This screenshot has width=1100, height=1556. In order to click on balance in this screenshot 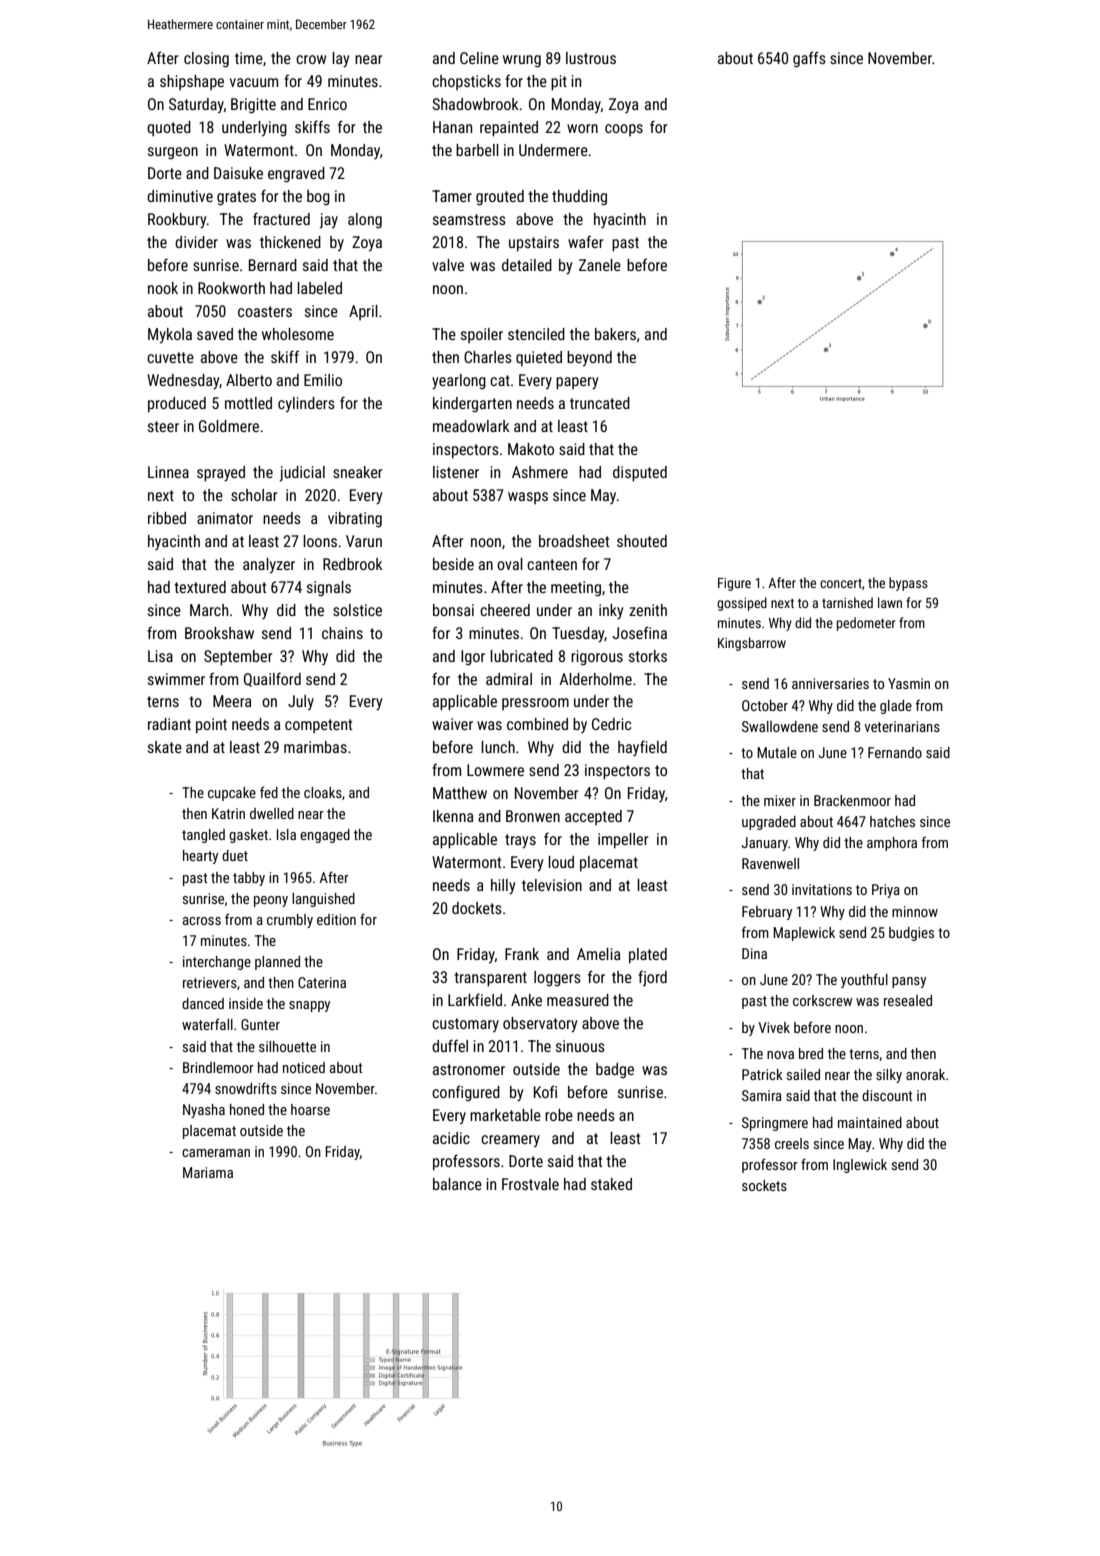, I will do `click(457, 1184)`.
